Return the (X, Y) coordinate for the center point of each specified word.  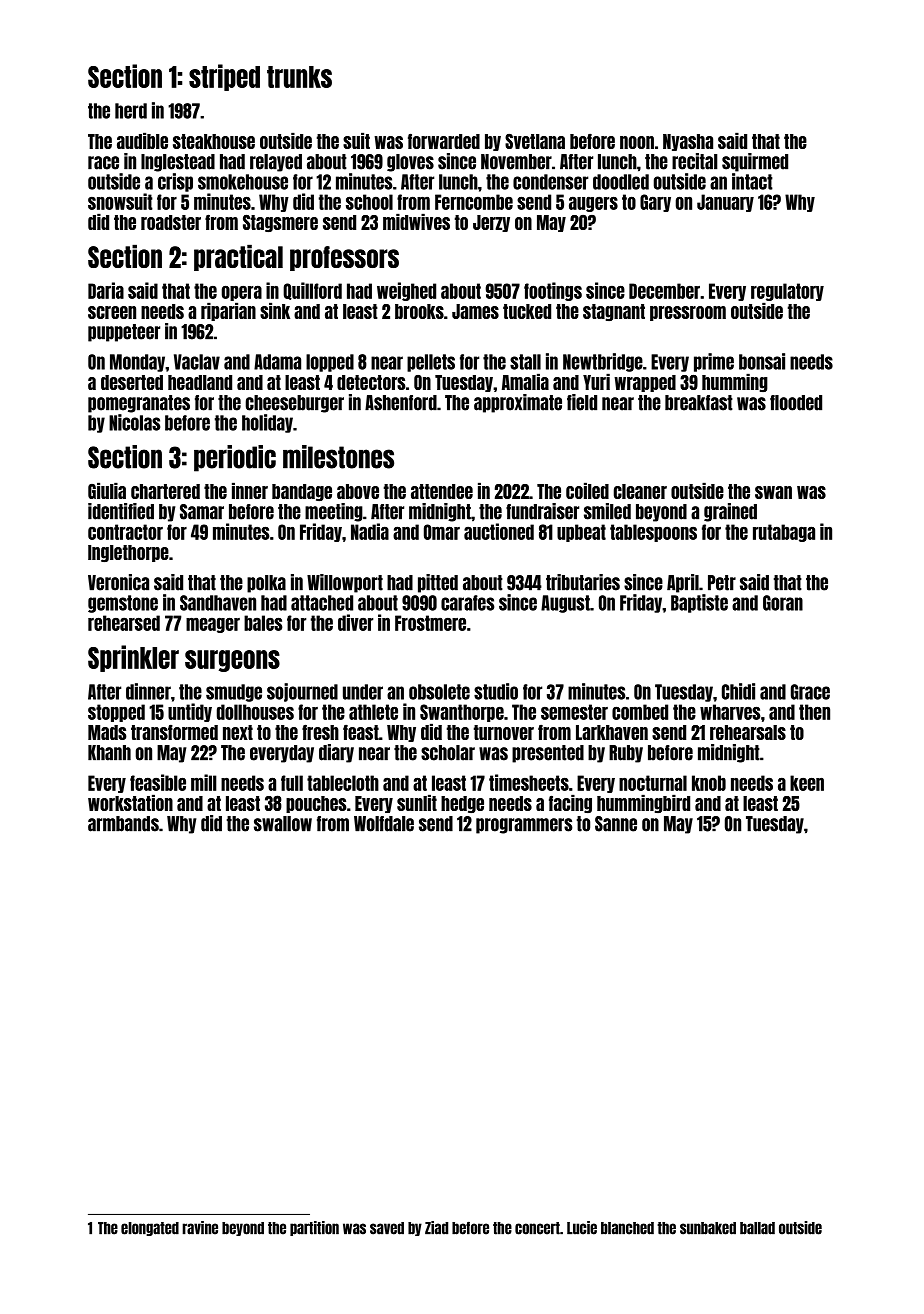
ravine (200, 1228)
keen (807, 783)
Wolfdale (384, 824)
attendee (442, 491)
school (369, 202)
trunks (299, 77)
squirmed (755, 162)
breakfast (699, 403)
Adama (277, 362)
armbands (123, 824)
